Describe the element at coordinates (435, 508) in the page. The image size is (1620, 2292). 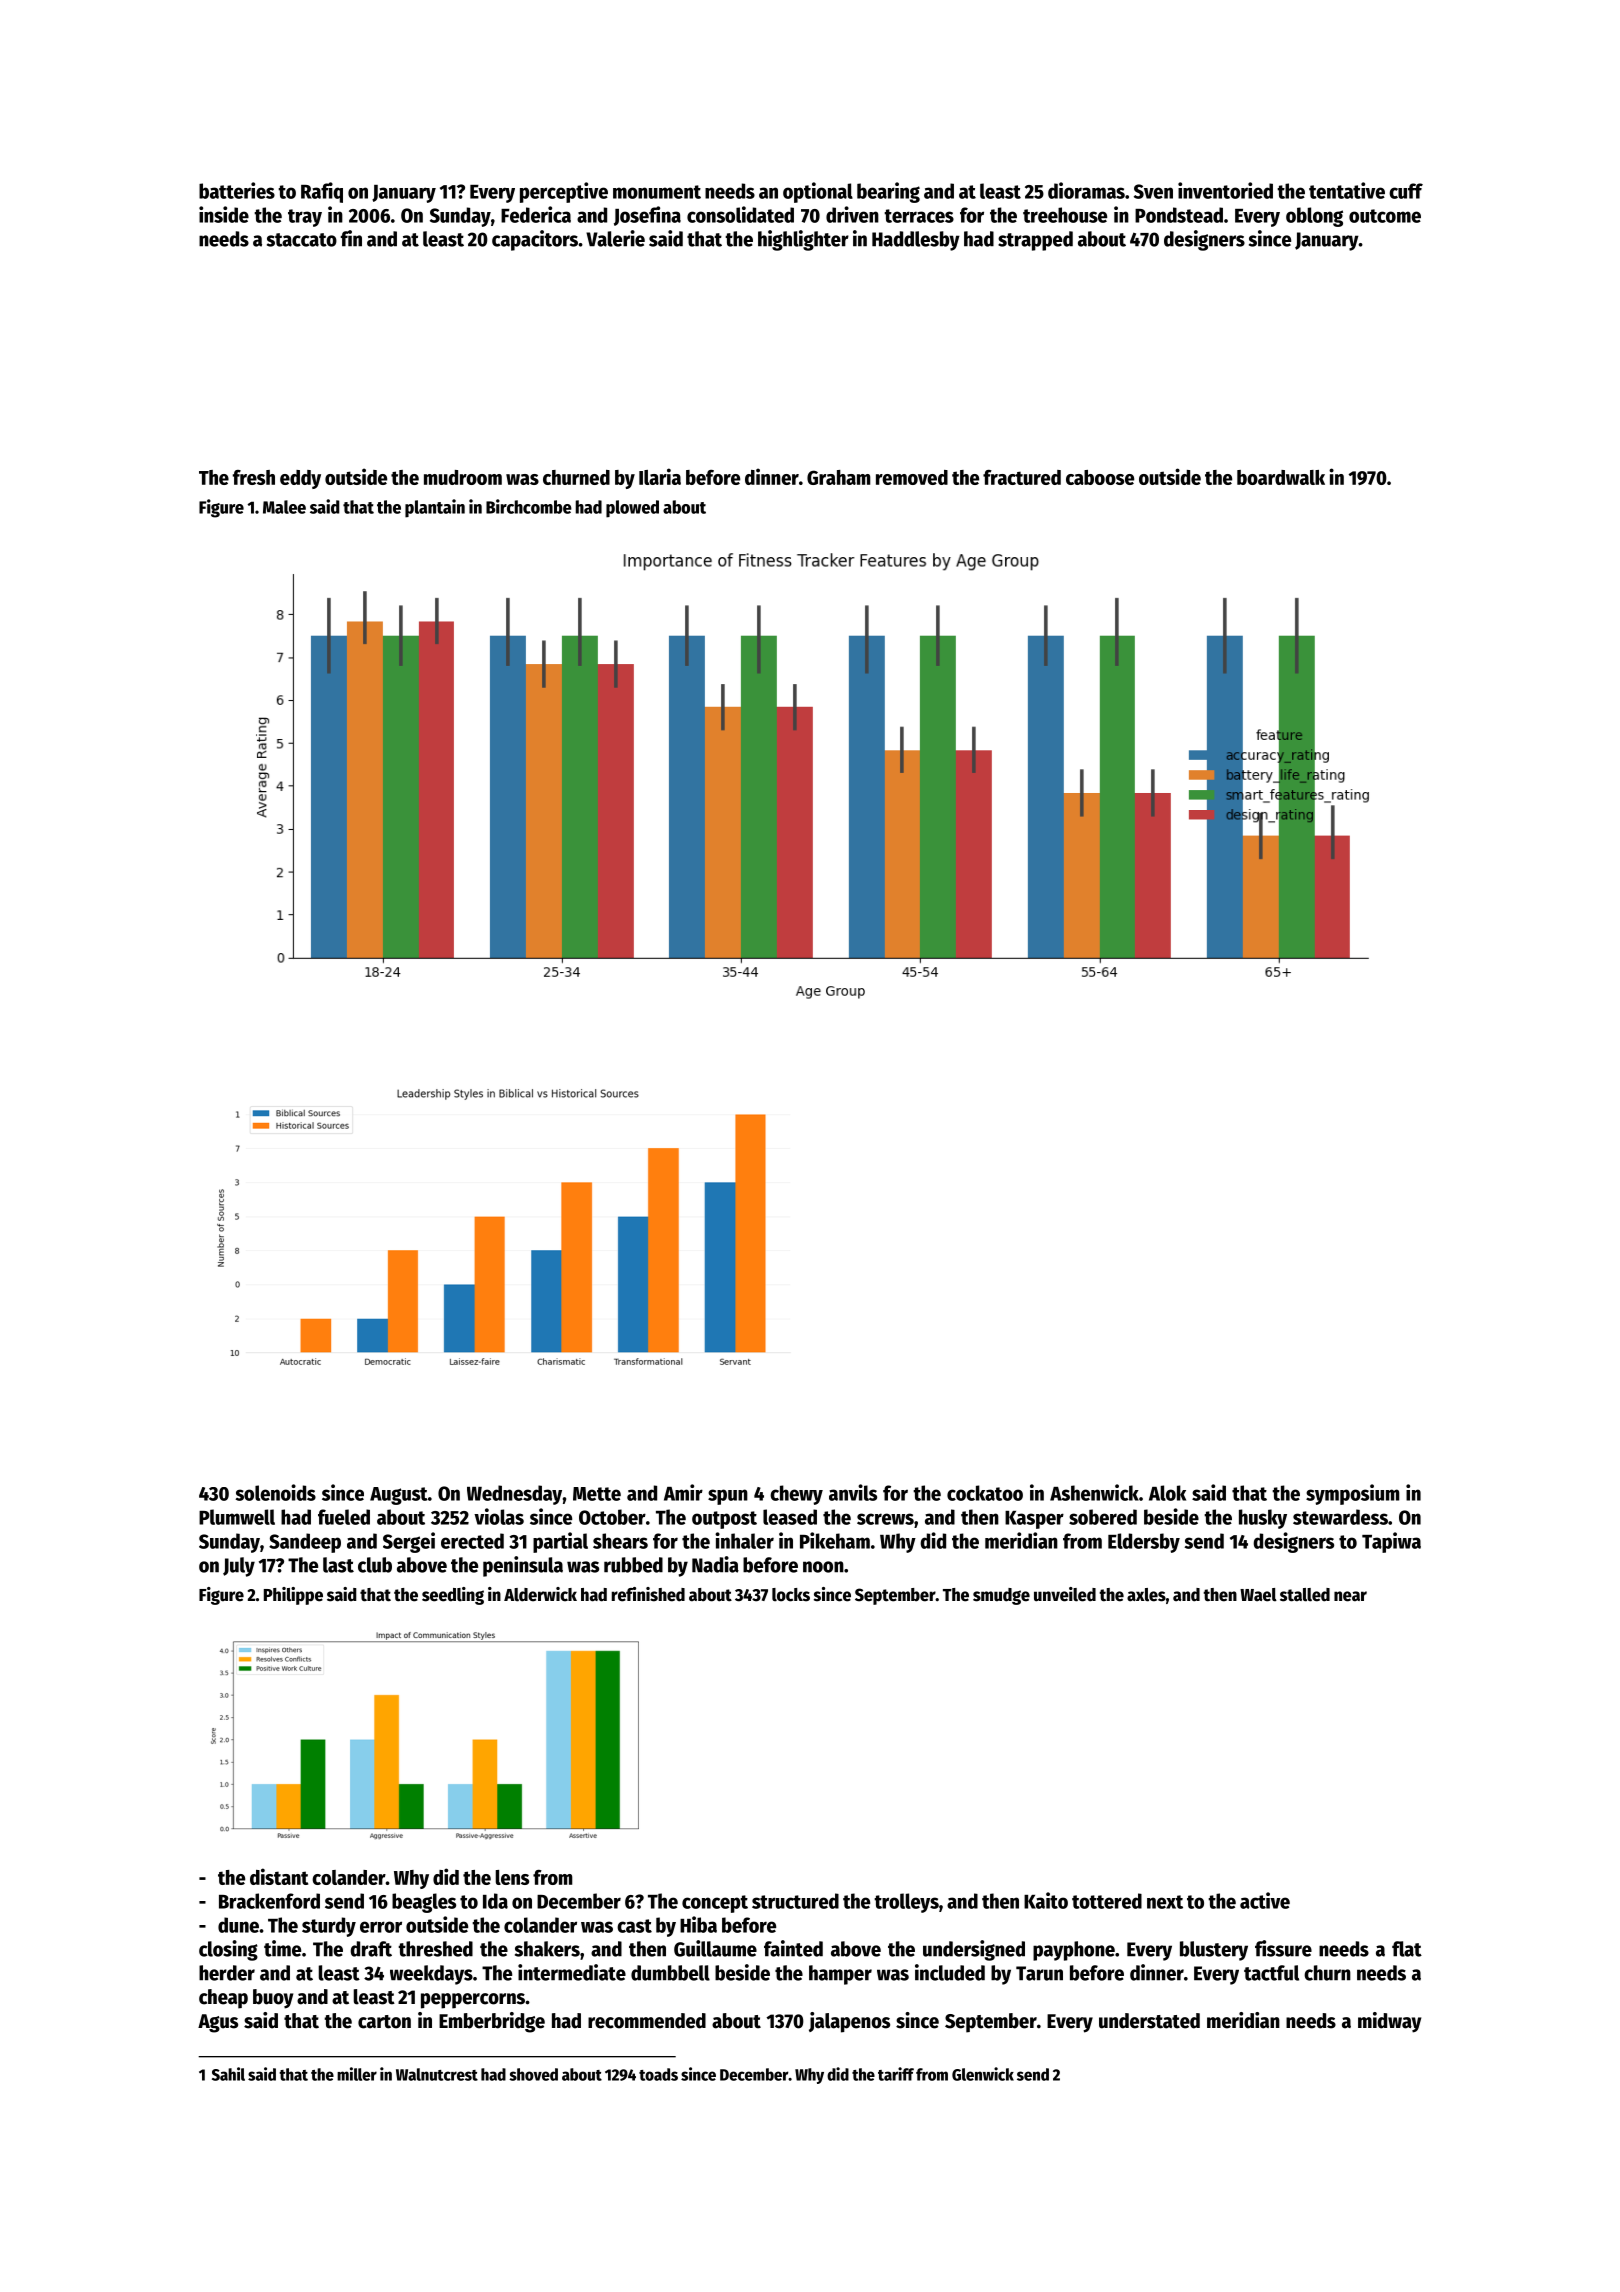
I see `plantain` at that location.
